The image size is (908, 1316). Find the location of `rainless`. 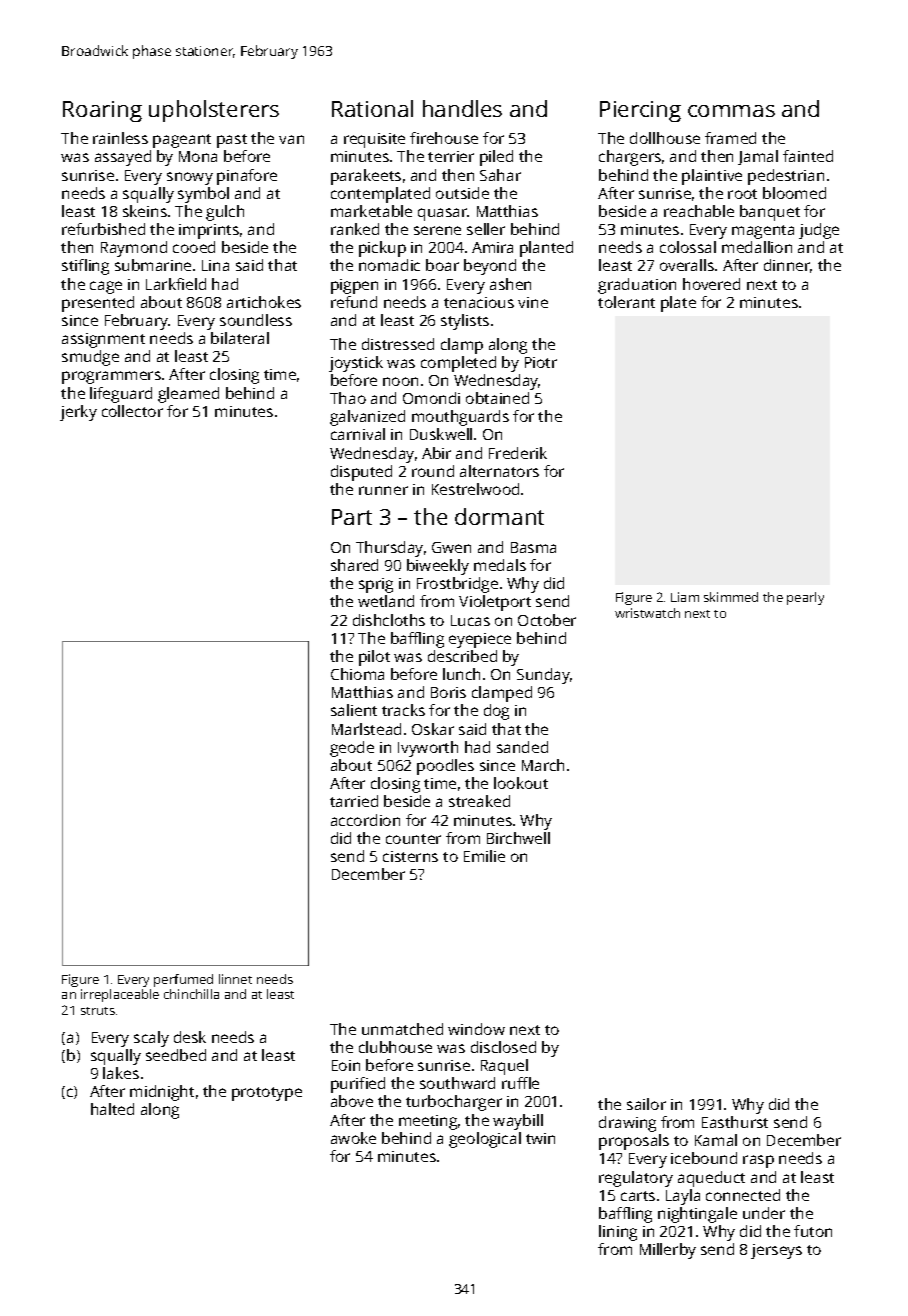

rainless is located at coordinates (120, 138).
